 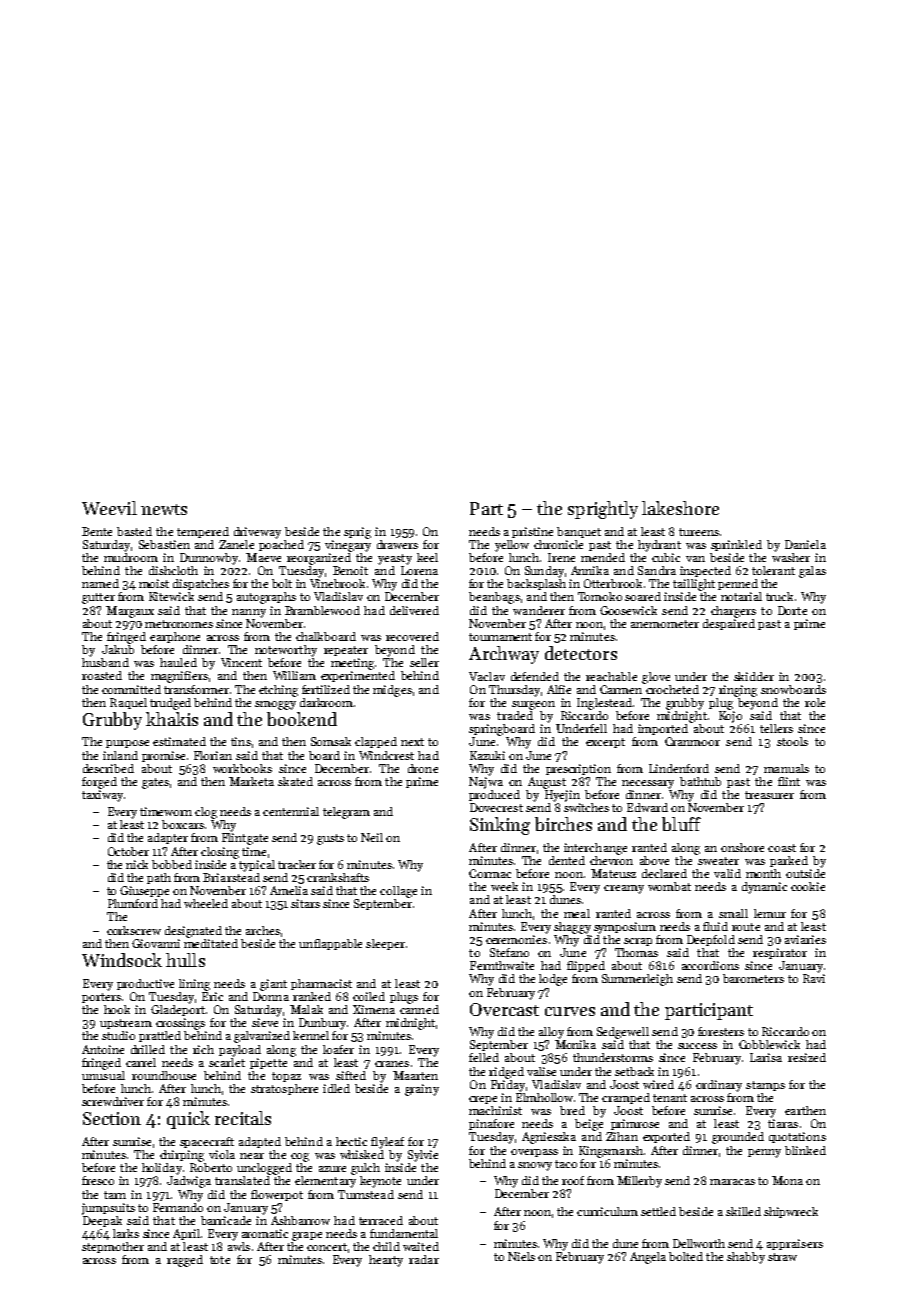 What do you see at coordinates (242, 768) in the document?
I see `workbooks` at bounding box center [242, 768].
